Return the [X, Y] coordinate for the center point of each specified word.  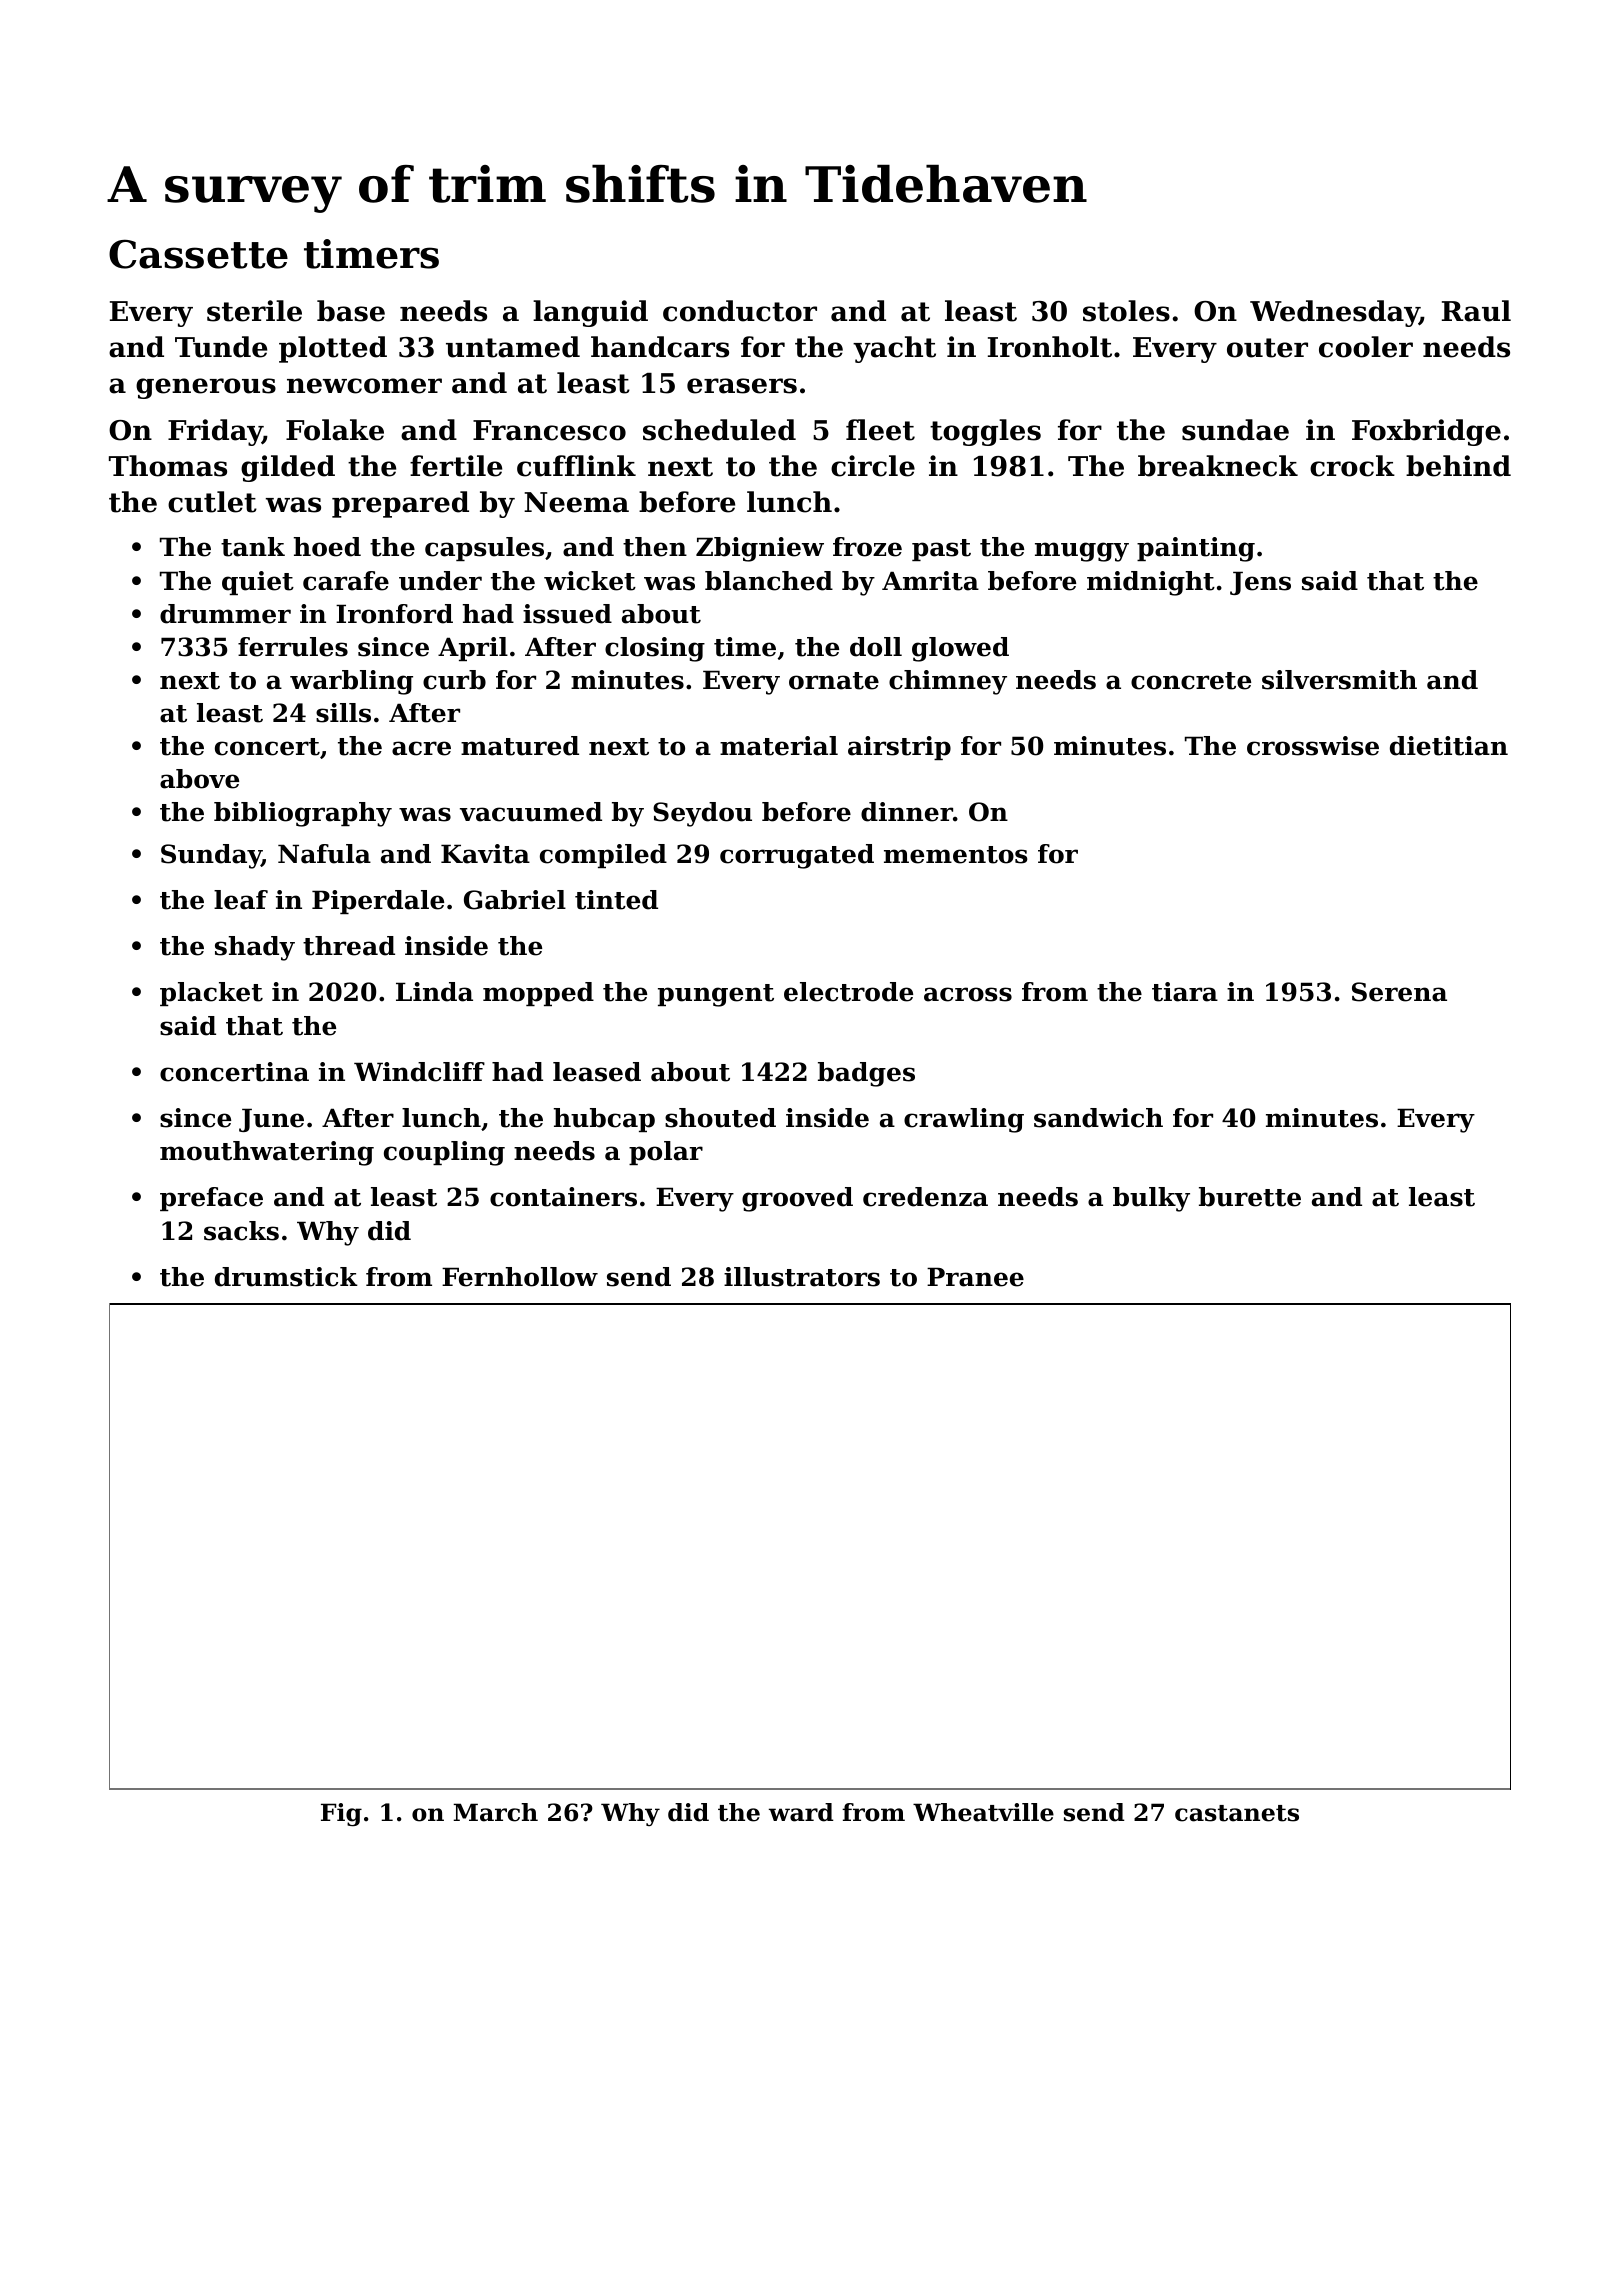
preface [211, 1199]
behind [1458, 466]
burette [1250, 1197]
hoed [327, 547]
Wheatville [983, 1812]
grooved [797, 1199]
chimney [948, 682]
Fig [341, 1814]
